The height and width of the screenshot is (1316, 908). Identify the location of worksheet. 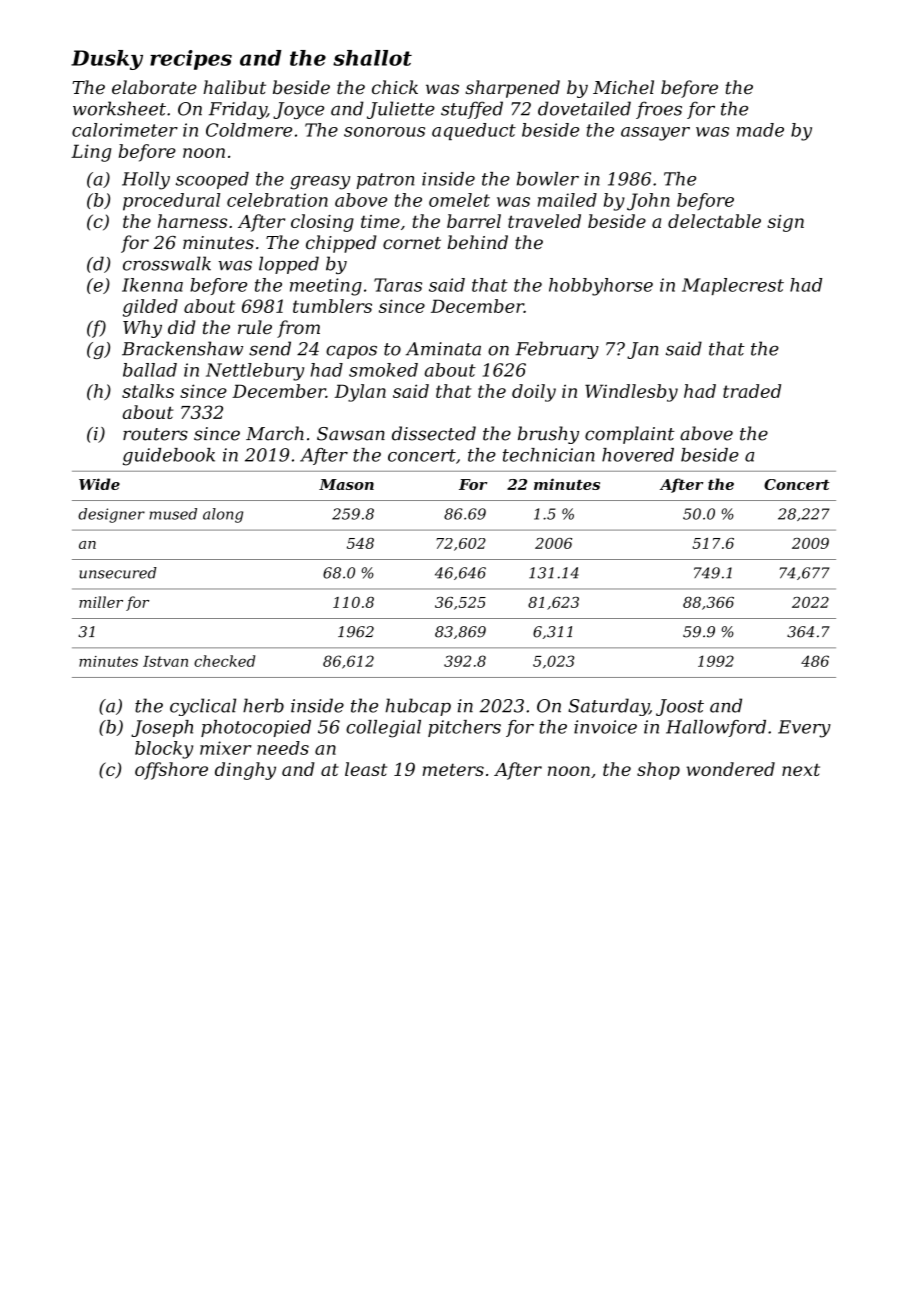
(119, 108).
